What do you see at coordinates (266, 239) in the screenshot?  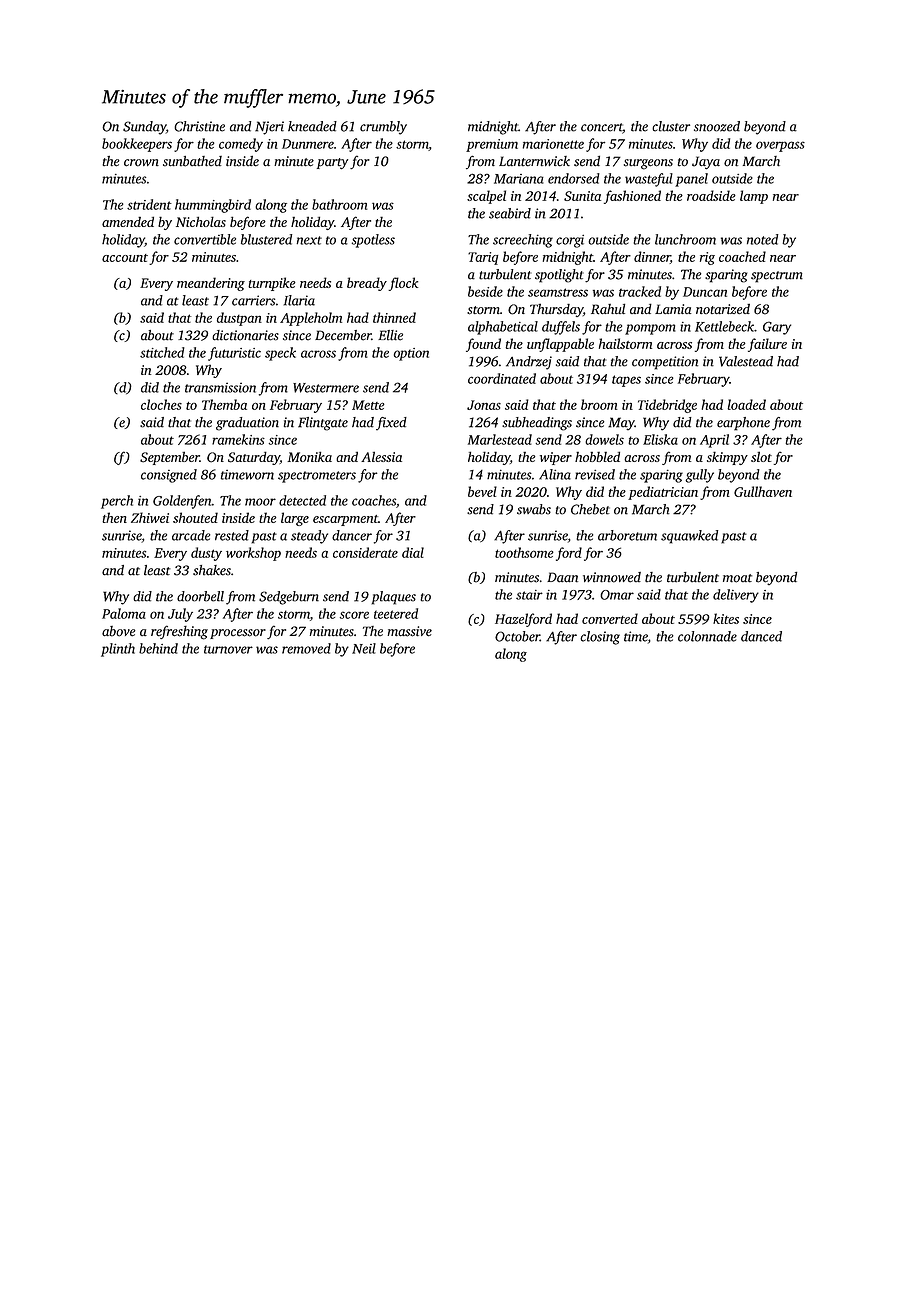 I see `blustered` at bounding box center [266, 239].
